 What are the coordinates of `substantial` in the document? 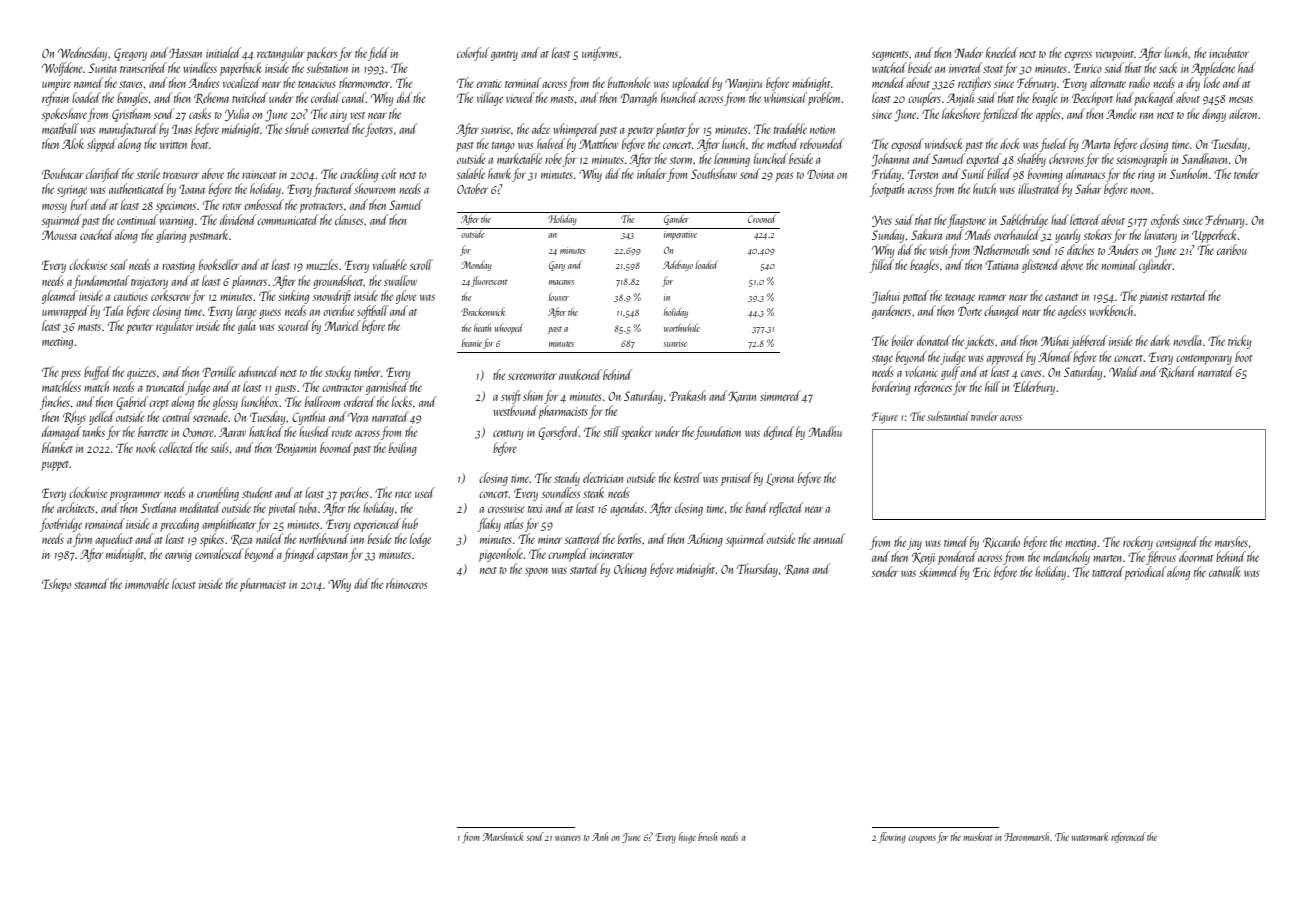 It's located at (948, 416).
